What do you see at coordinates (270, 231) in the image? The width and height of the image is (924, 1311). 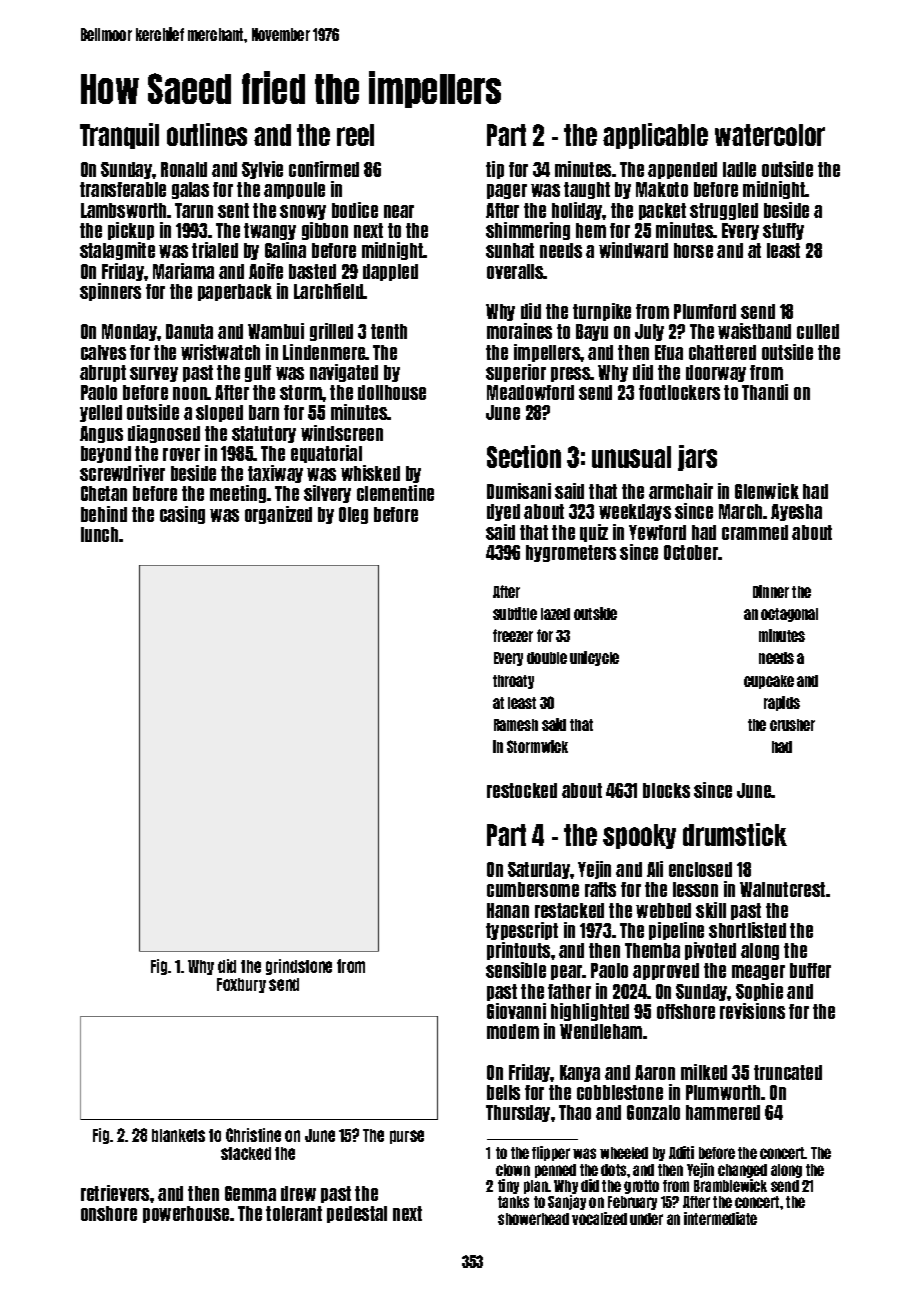 I see `twangy` at bounding box center [270, 231].
